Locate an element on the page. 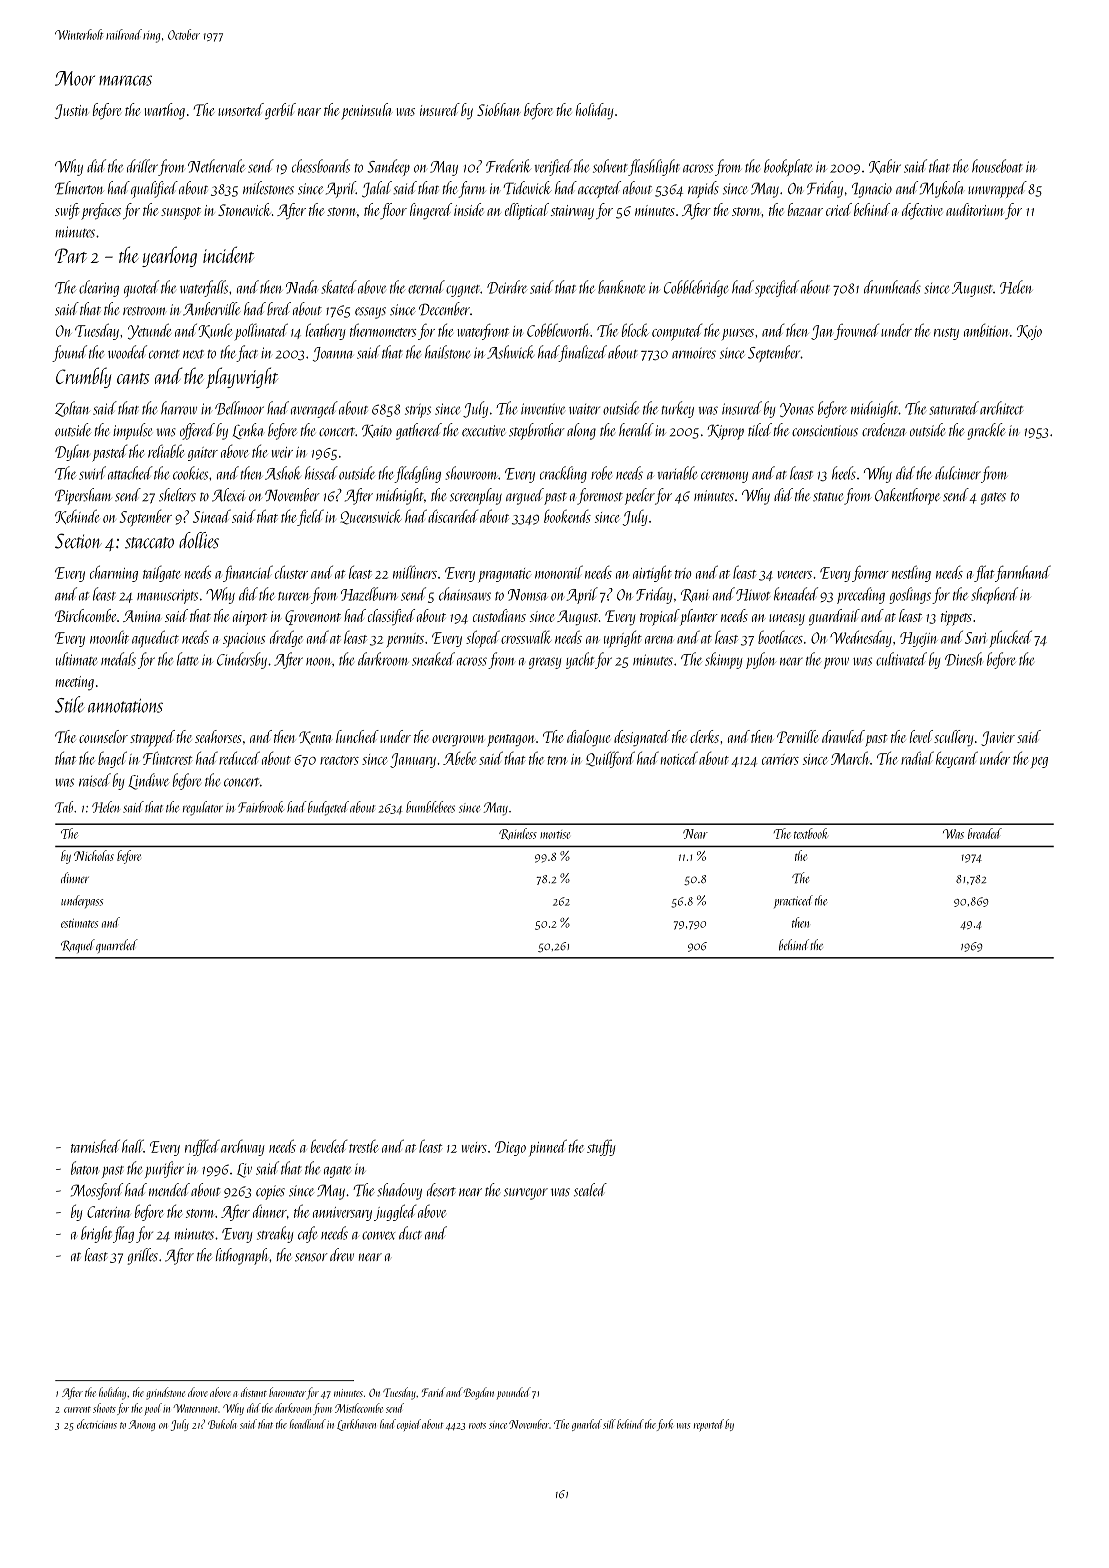 The width and height of the image is (1109, 1568). bookplate is located at coordinates (788, 167).
